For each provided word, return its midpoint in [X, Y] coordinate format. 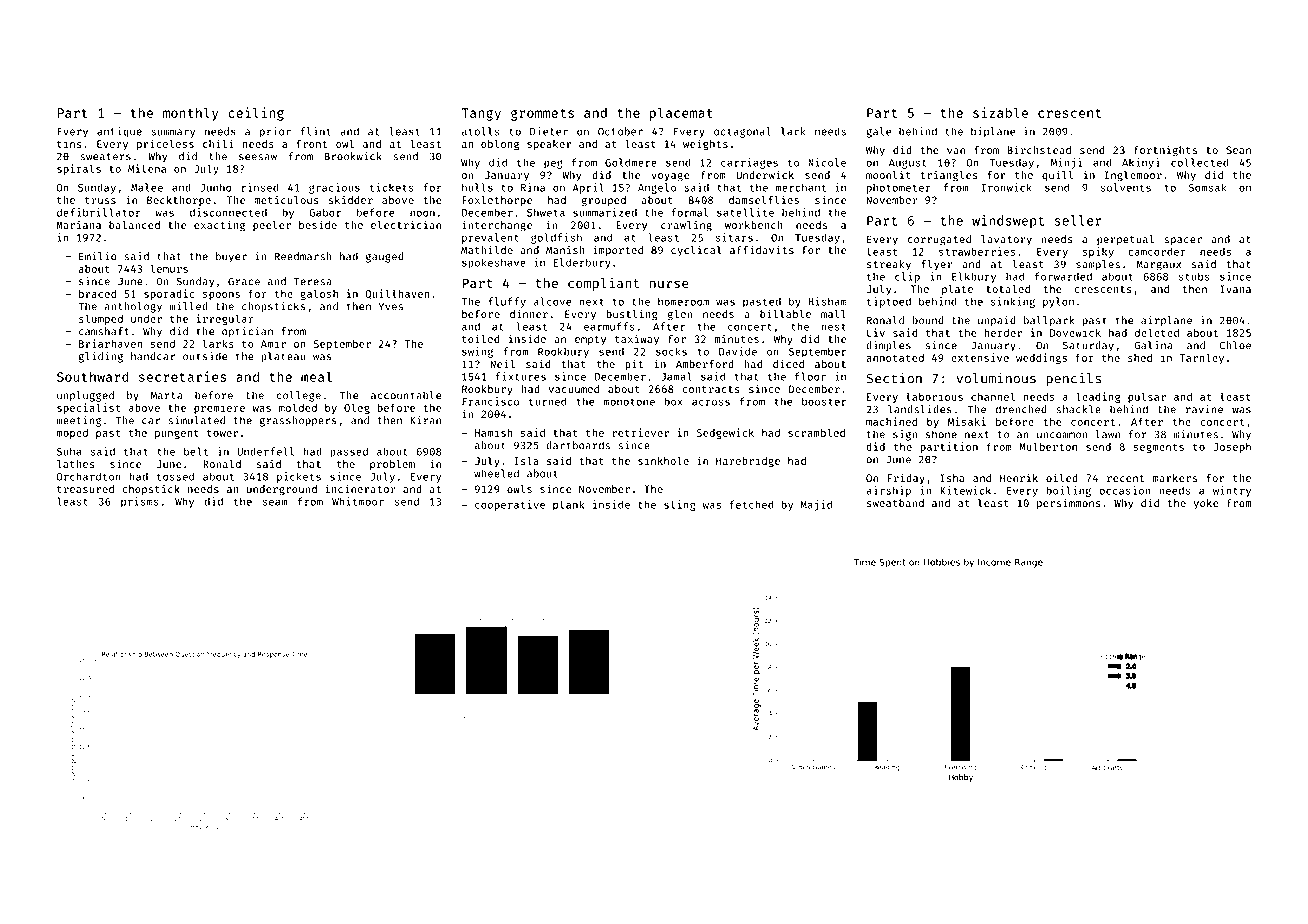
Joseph [1232, 448]
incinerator [361, 488]
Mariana [78, 224]
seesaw [258, 157]
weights [705, 145]
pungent [177, 434]
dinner [529, 313]
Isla [526, 460]
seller [1078, 220]
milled [188, 306]
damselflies [764, 199]
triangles [949, 176]
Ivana [1235, 289]
